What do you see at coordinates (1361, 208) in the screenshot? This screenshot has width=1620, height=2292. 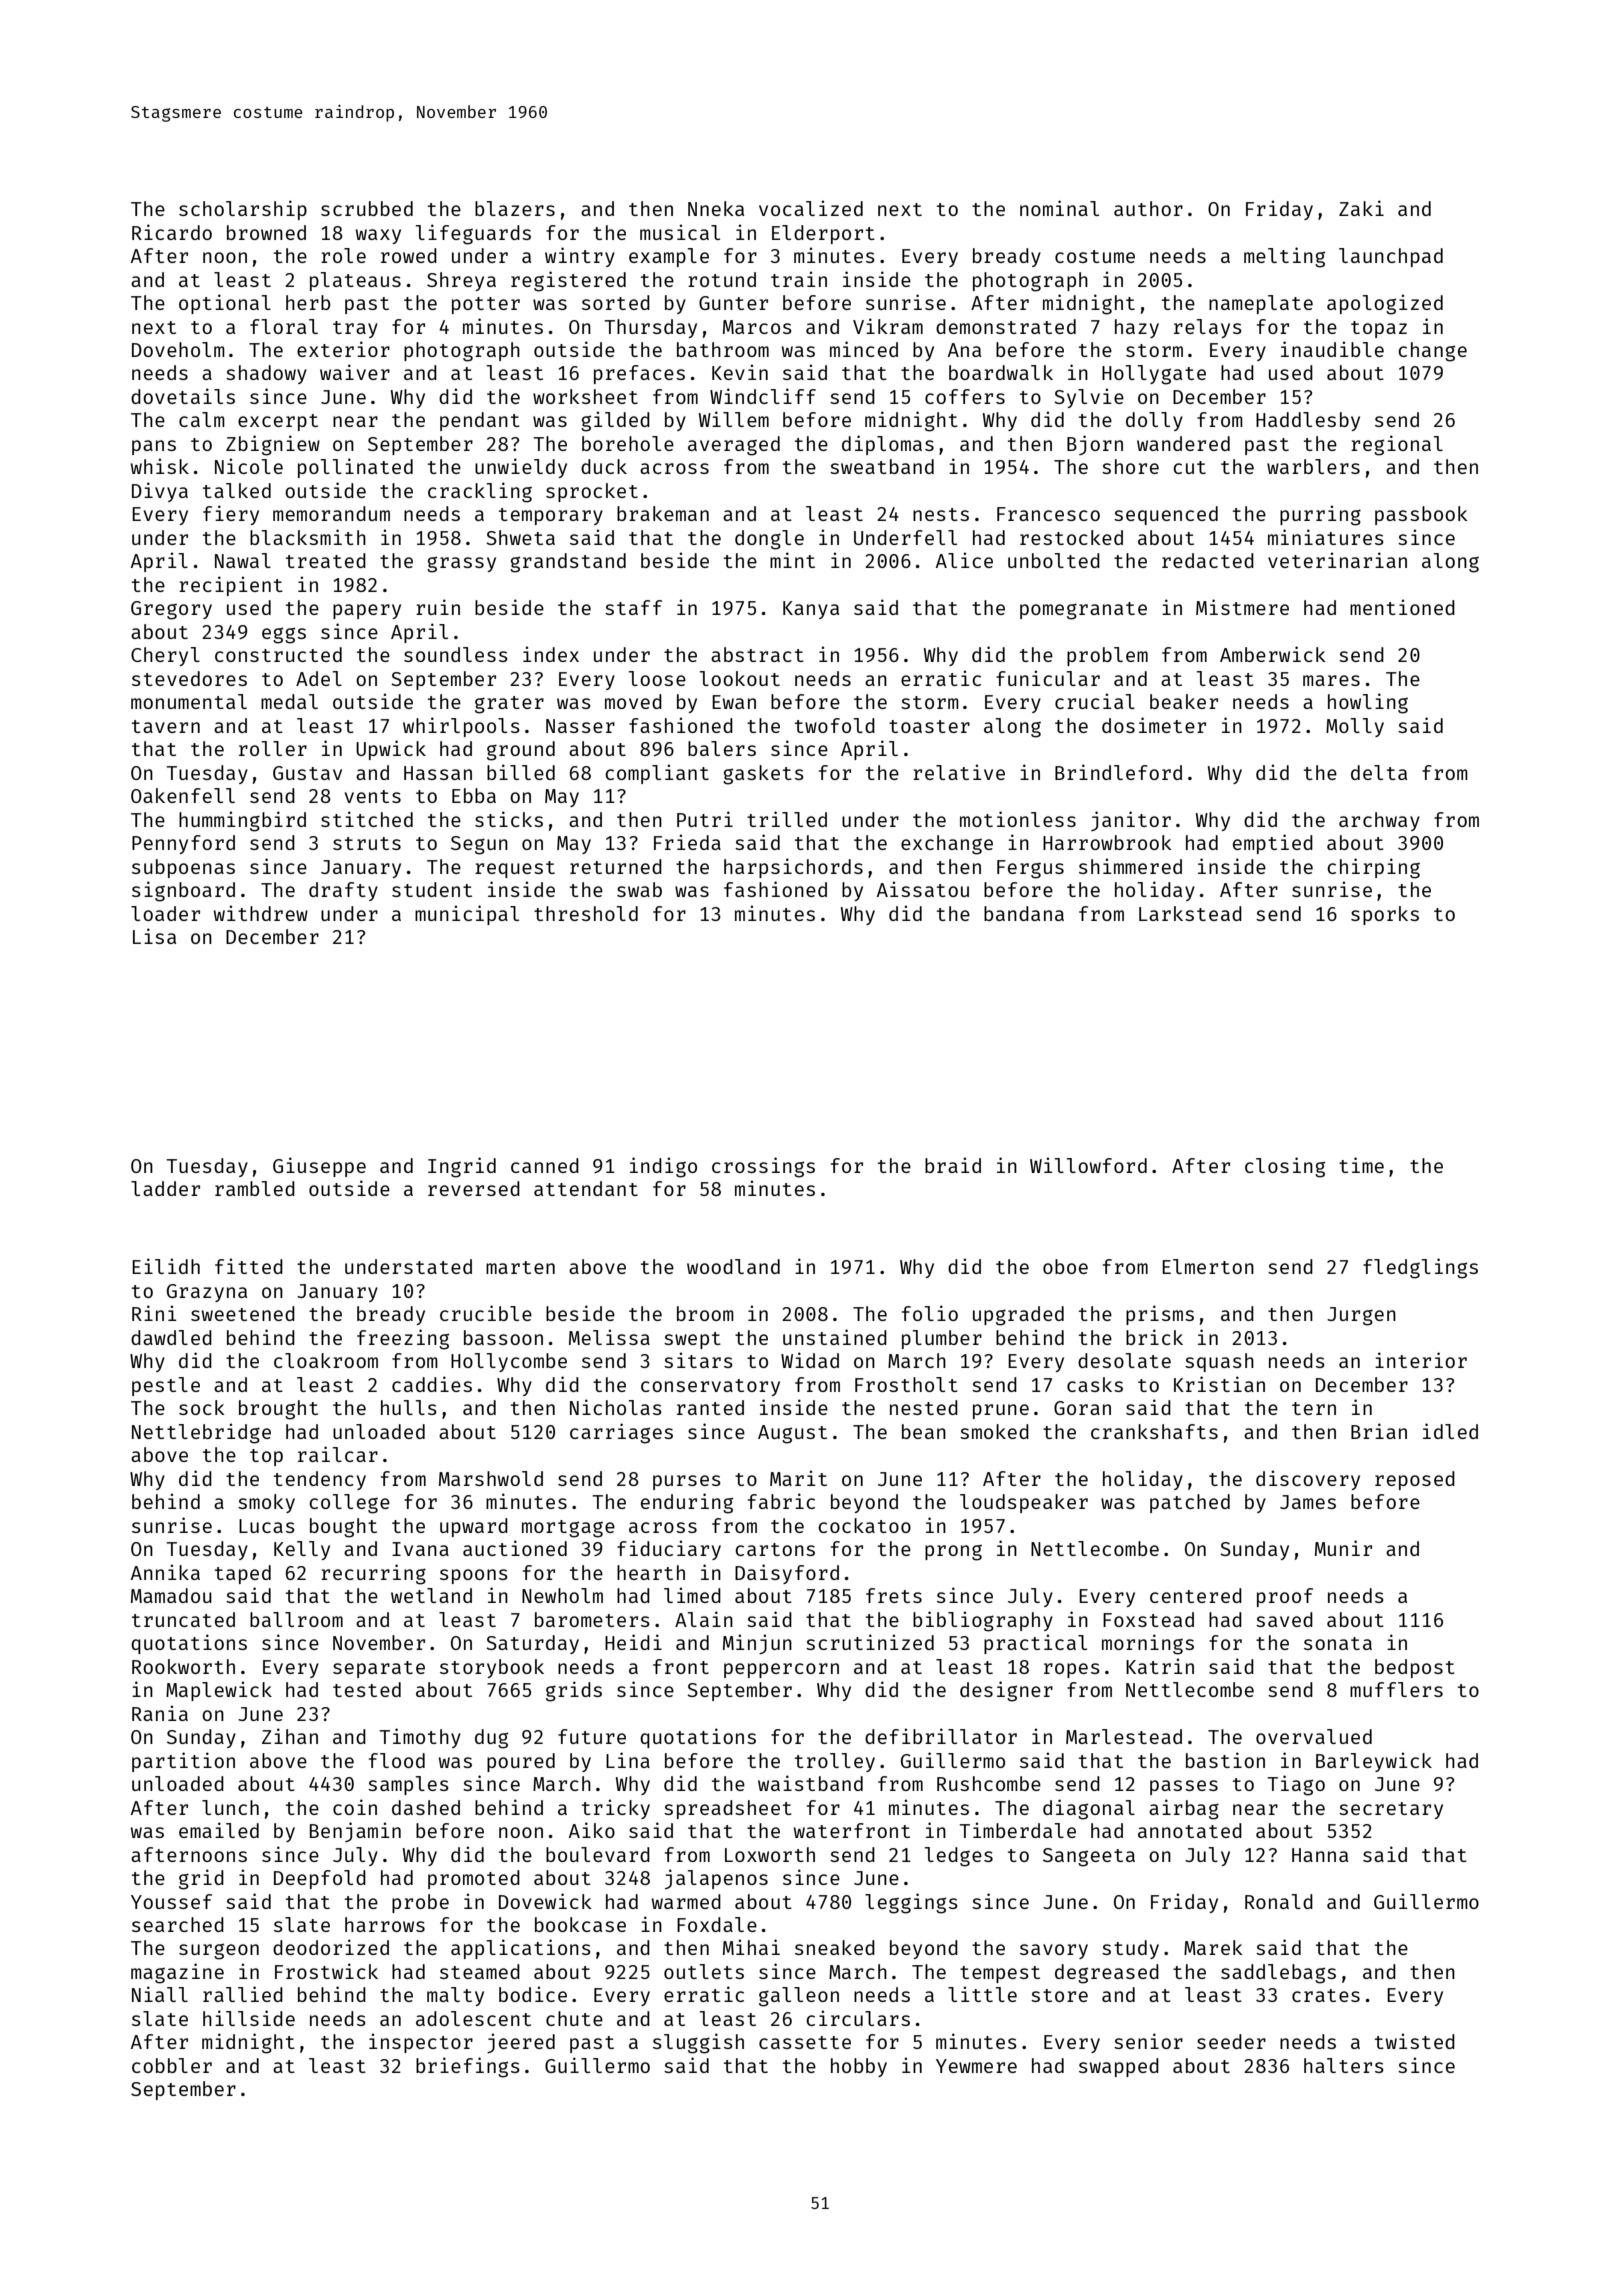 I see `Zaki` at bounding box center [1361, 208].
